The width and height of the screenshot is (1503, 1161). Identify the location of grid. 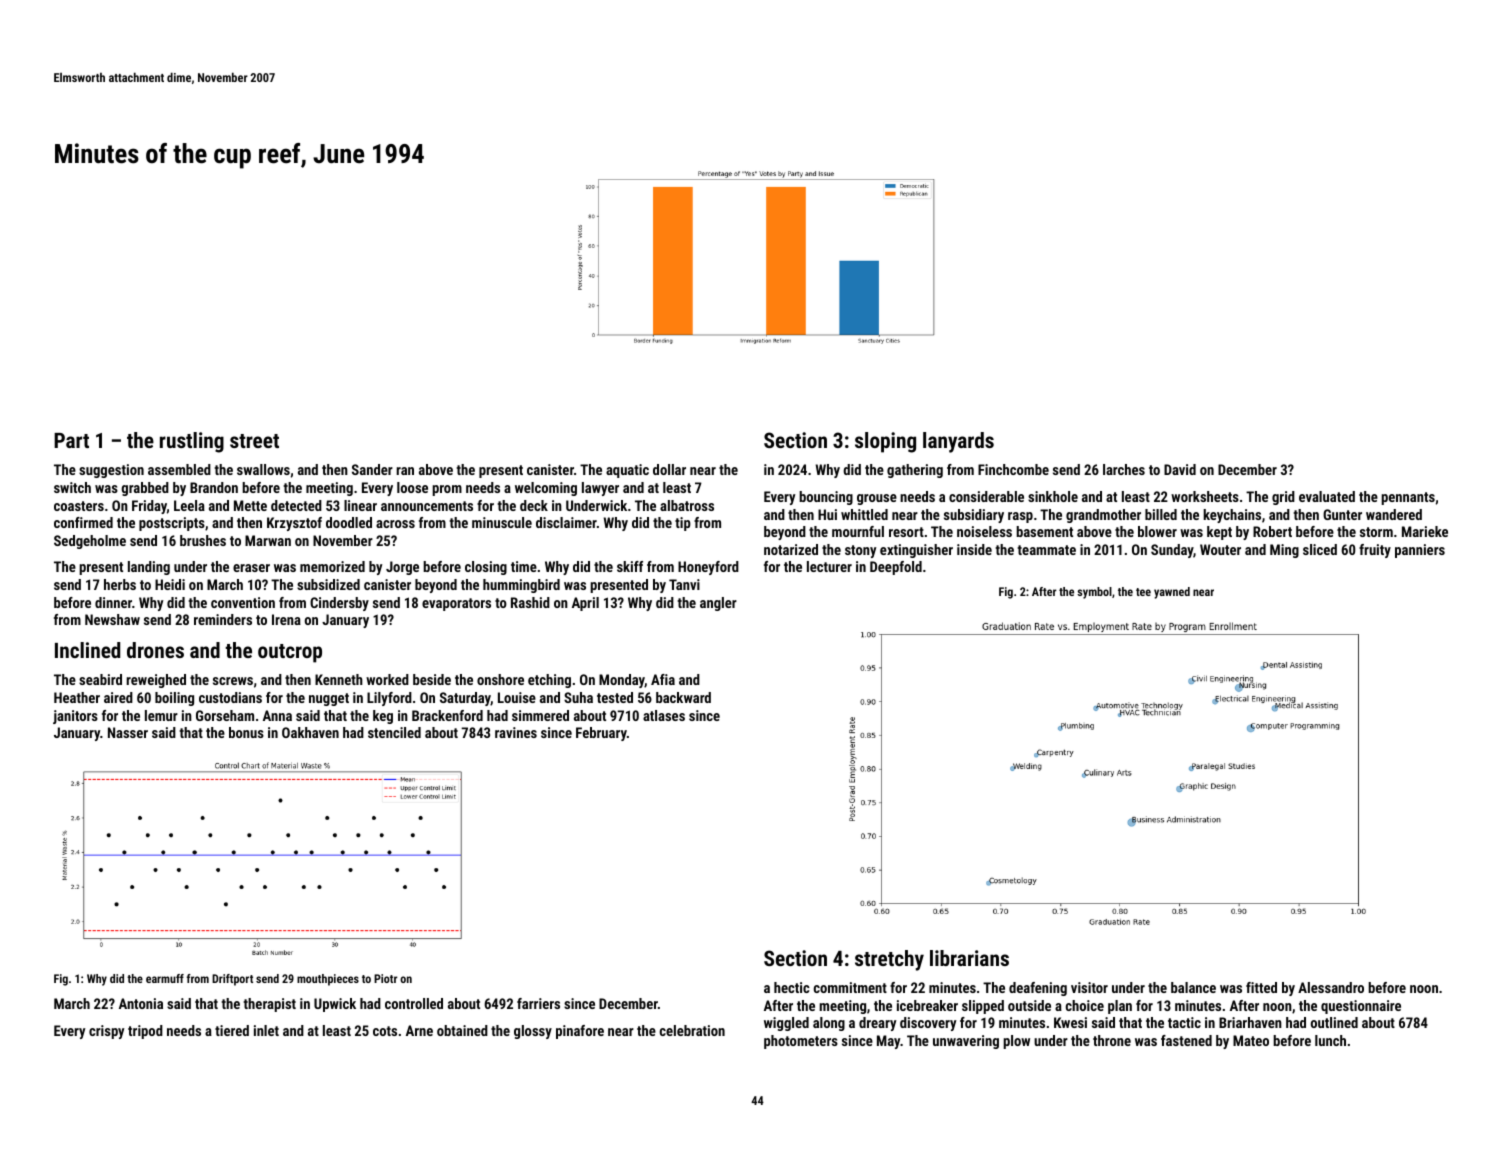
(1283, 498).
